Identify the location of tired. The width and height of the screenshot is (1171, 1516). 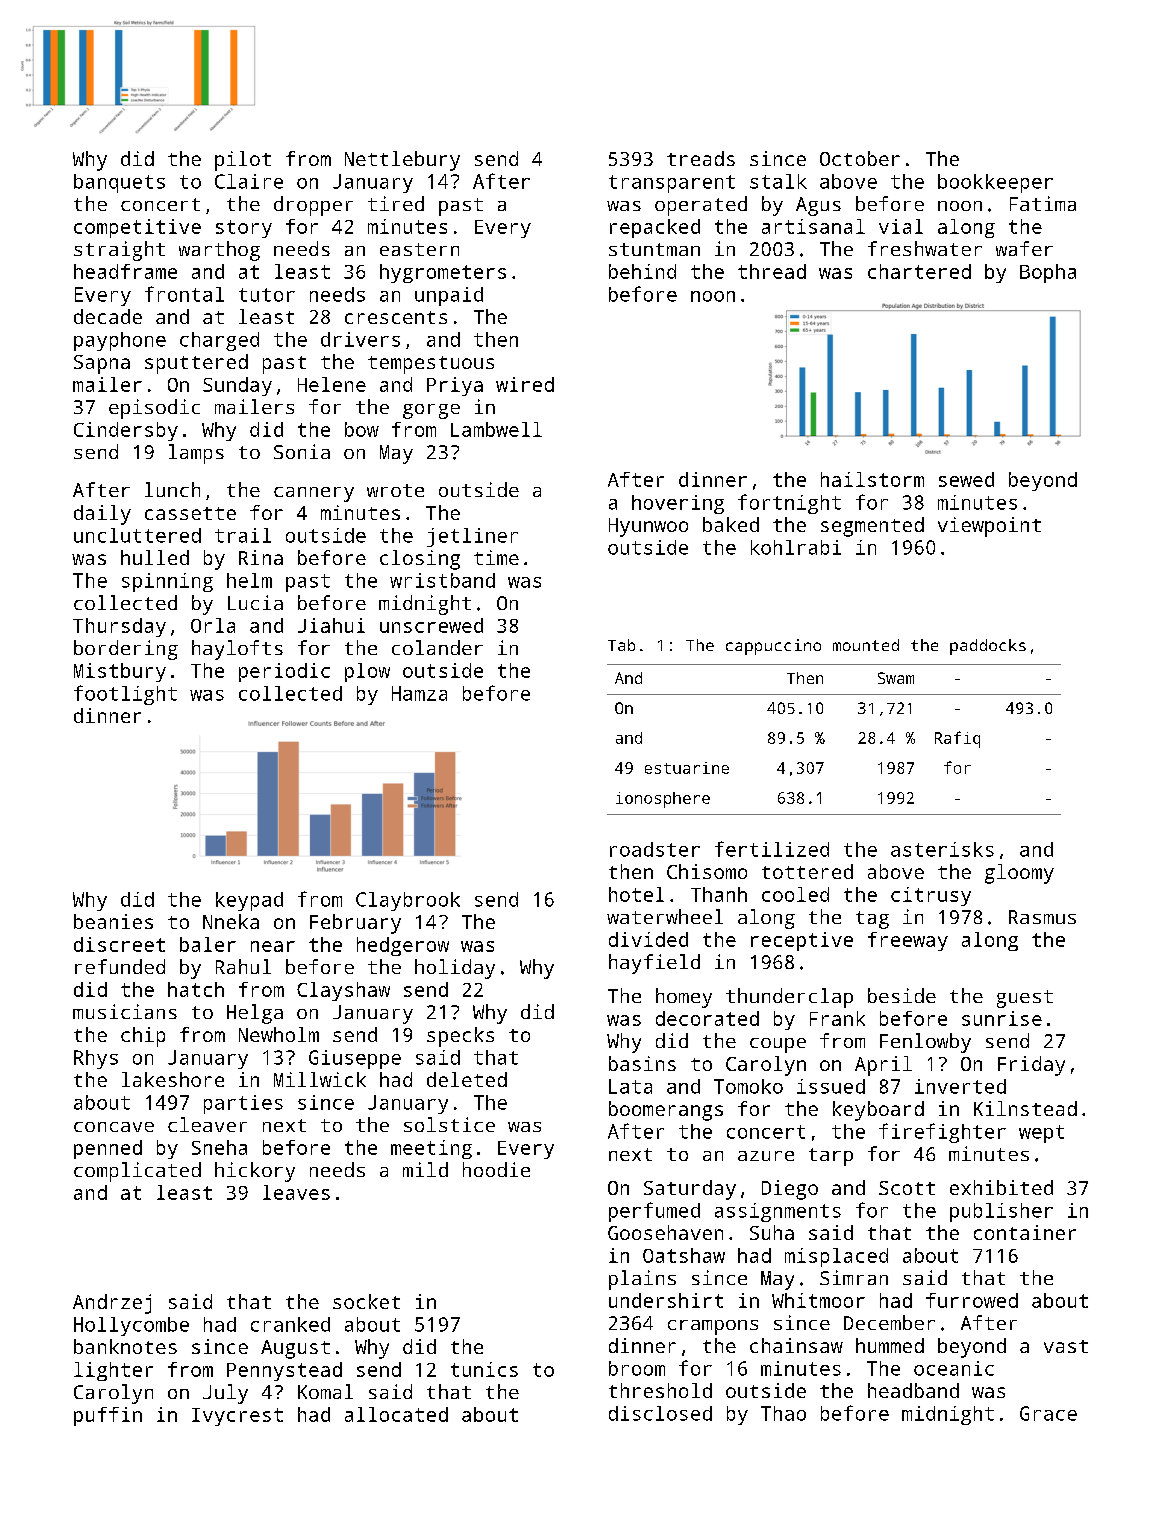
(396, 203).
